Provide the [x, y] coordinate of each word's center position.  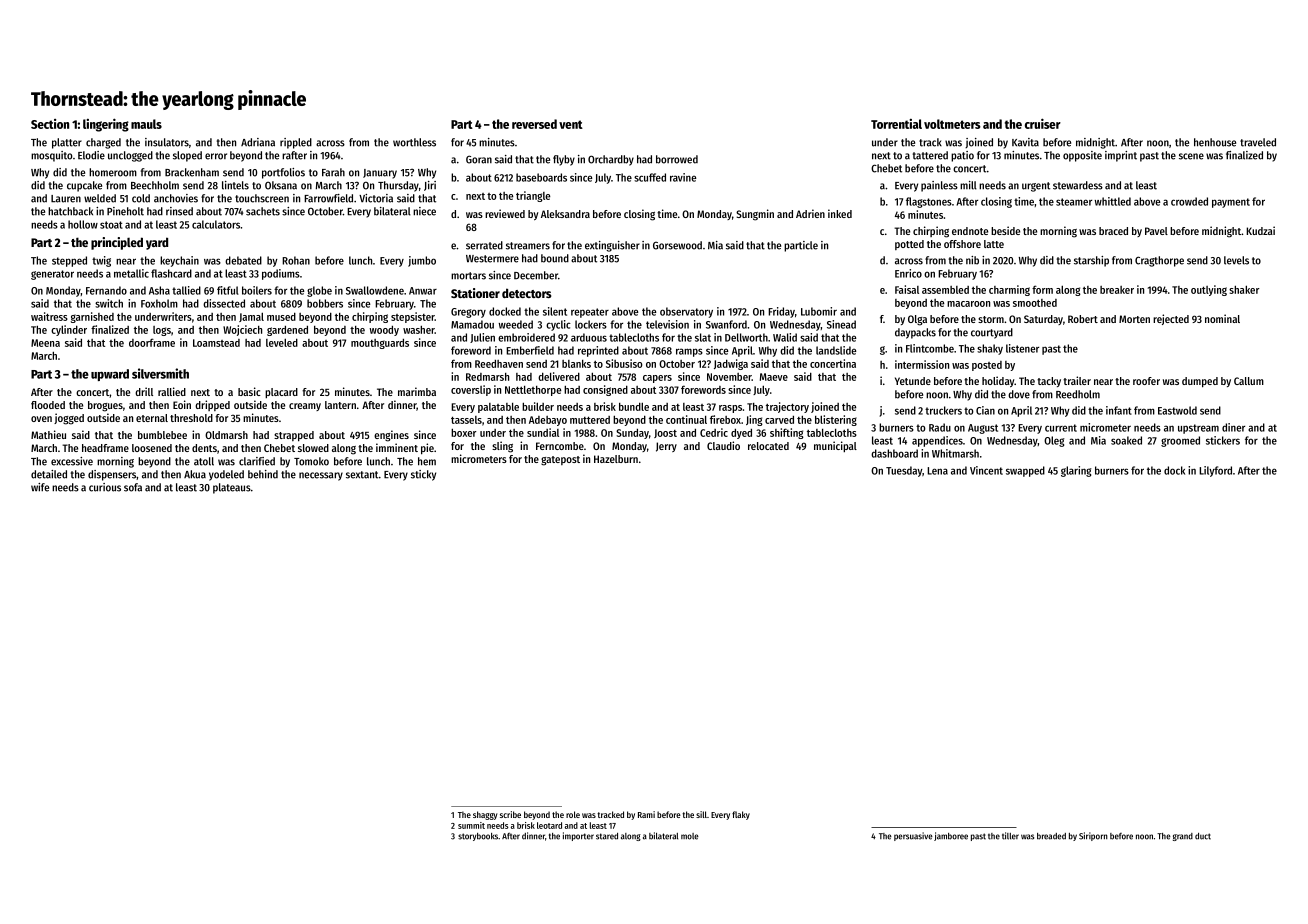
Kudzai [1260, 230]
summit [471, 825]
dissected [224, 303]
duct [1203, 836]
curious [105, 487]
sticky [423, 475]
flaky [741, 815]
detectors [526, 293]
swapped [1025, 471]
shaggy [485, 815]
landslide [836, 350]
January [380, 174]
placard [281, 393]
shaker [1244, 289]
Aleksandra [565, 214]
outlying [1209, 290]
